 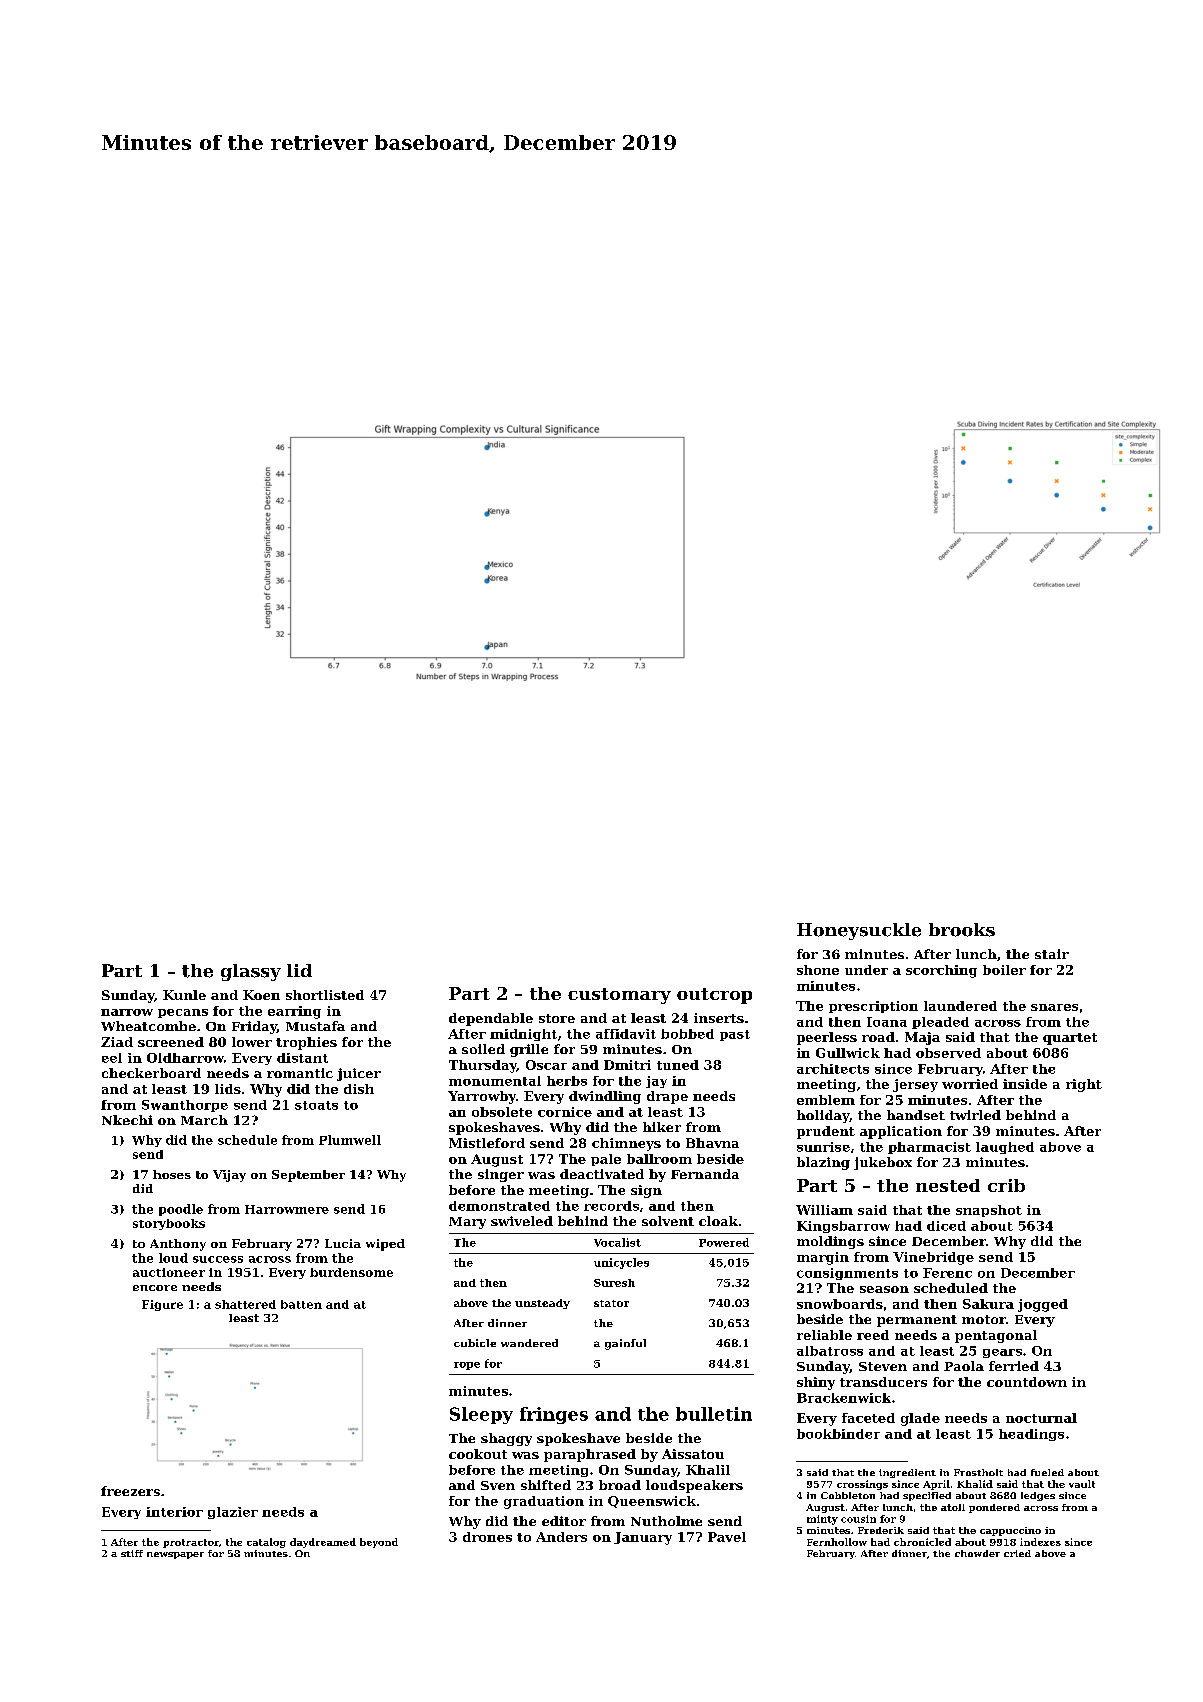 I want to click on freezers, so click(x=130, y=1491).
